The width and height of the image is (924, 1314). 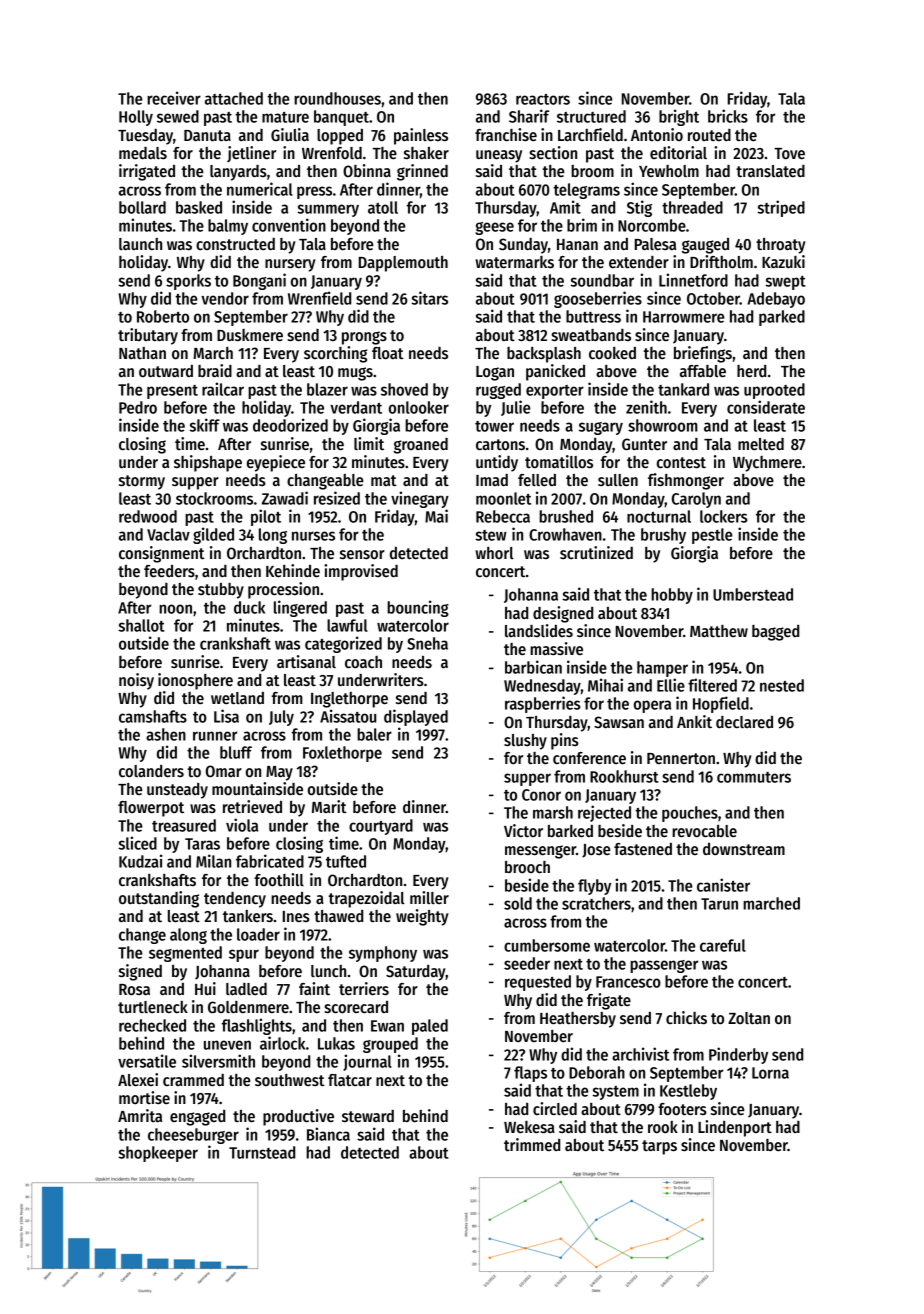 What do you see at coordinates (356, 407) in the image?
I see `verdant` at bounding box center [356, 407].
